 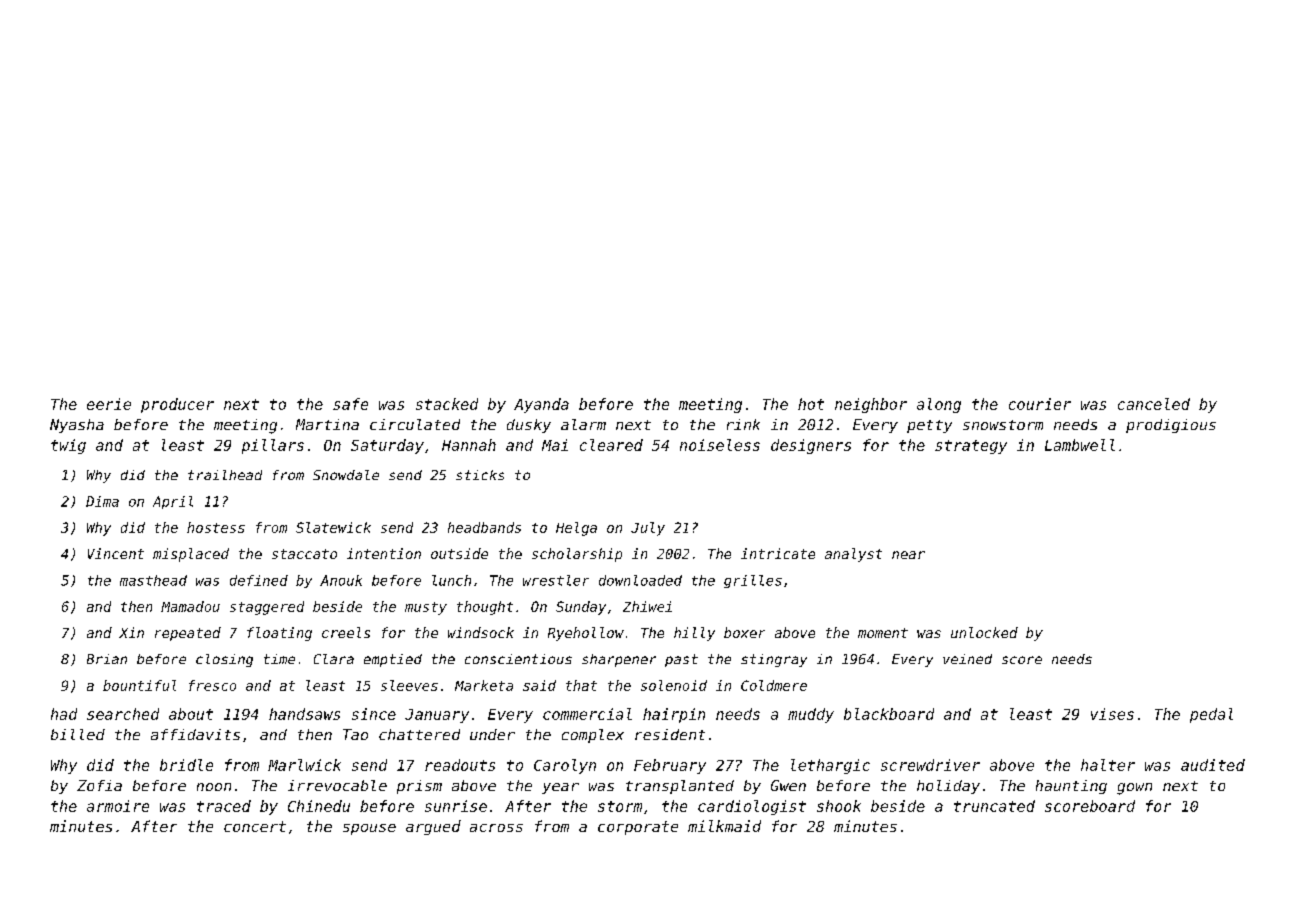 What do you see at coordinates (327, 424) in the page?
I see `Martina` at bounding box center [327, 424].
